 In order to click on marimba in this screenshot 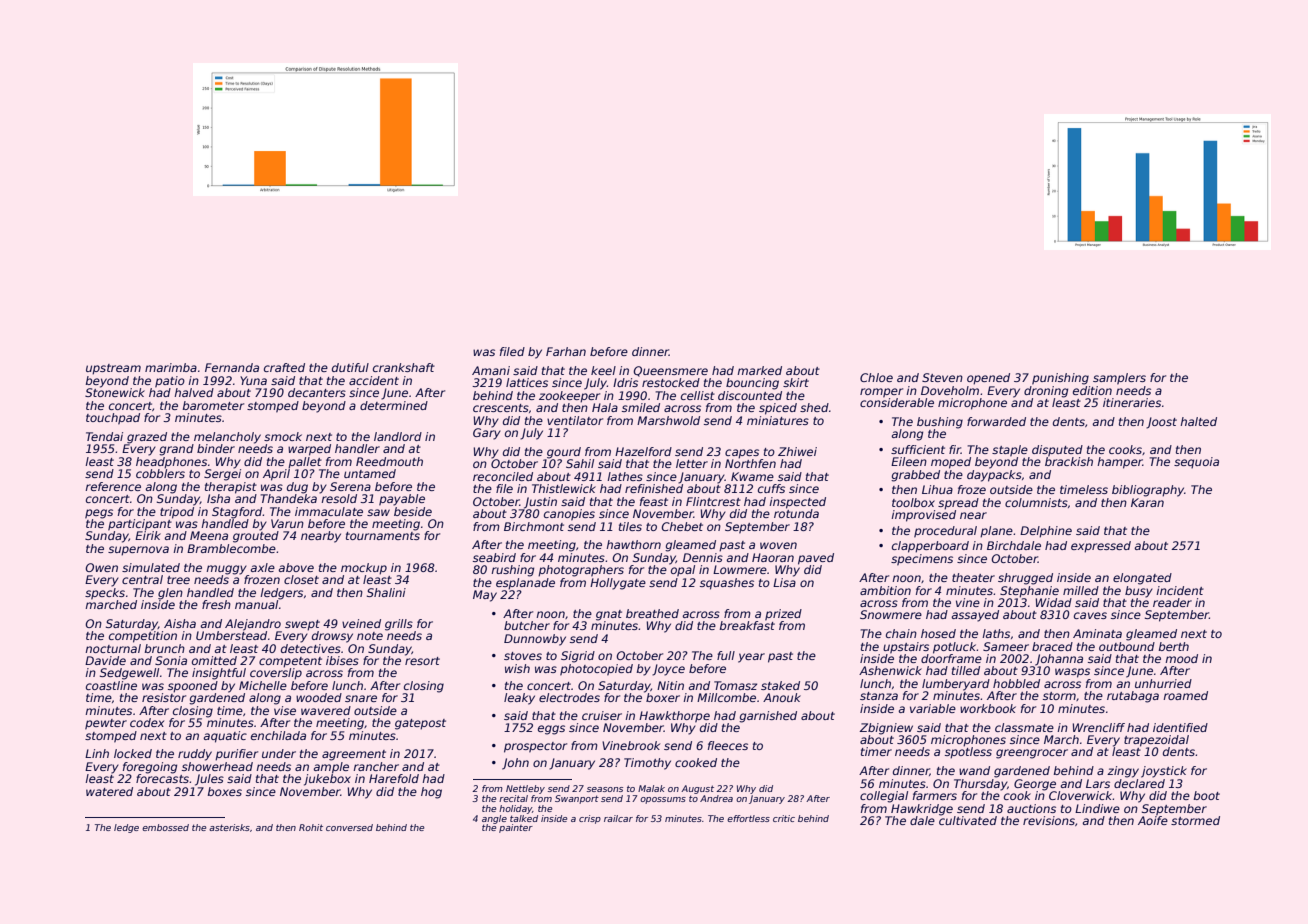, I will do `click(171, 367)`.
